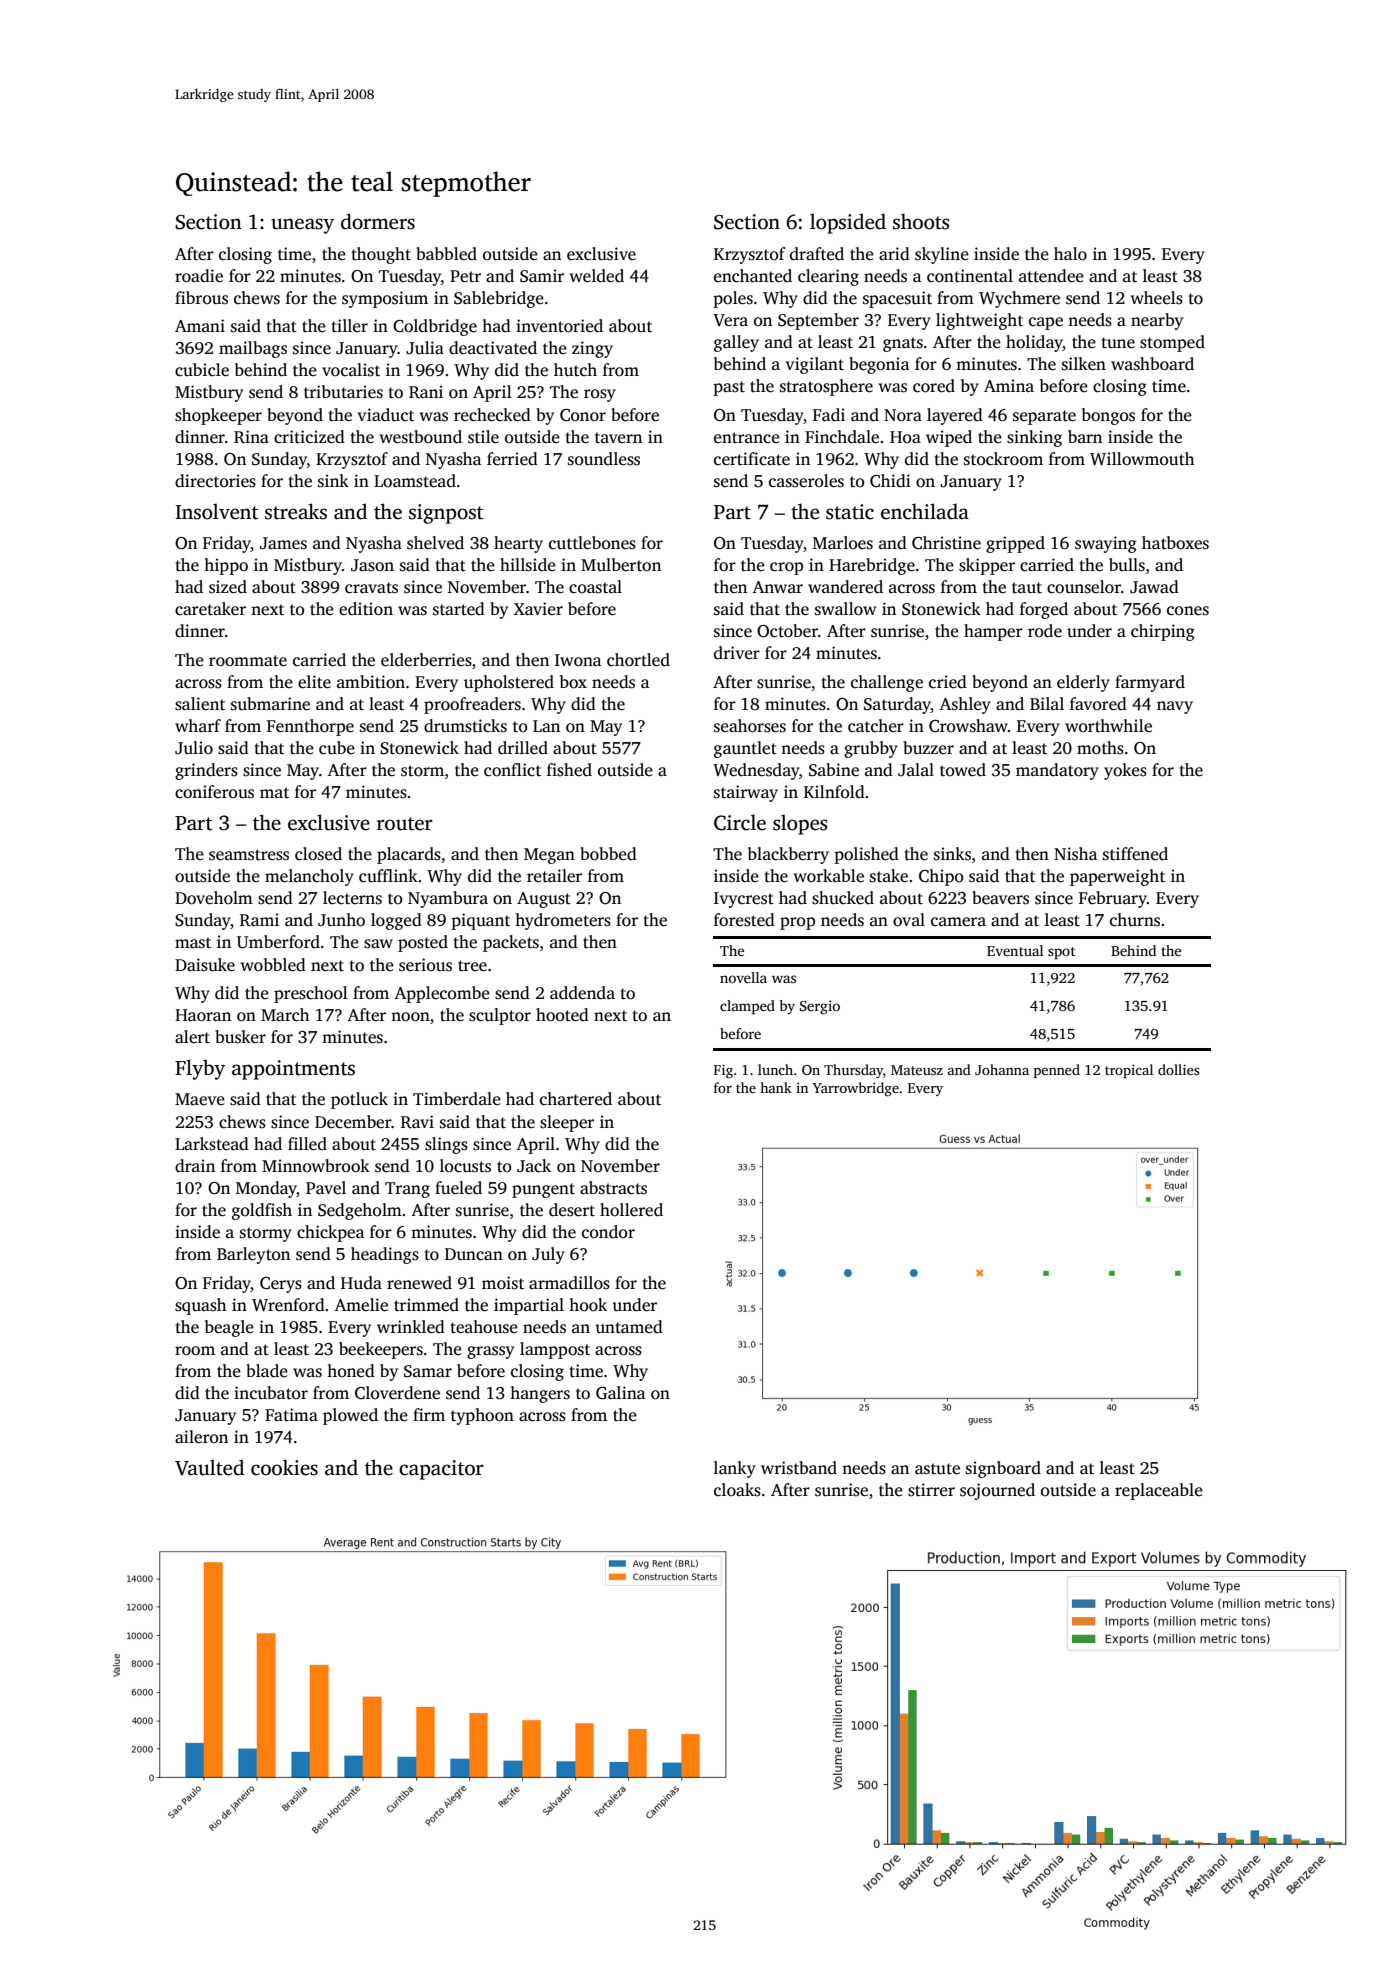 The width and height of the screenshot is (1386, 1969). I want to click on penned, so click(1057, 1071).
